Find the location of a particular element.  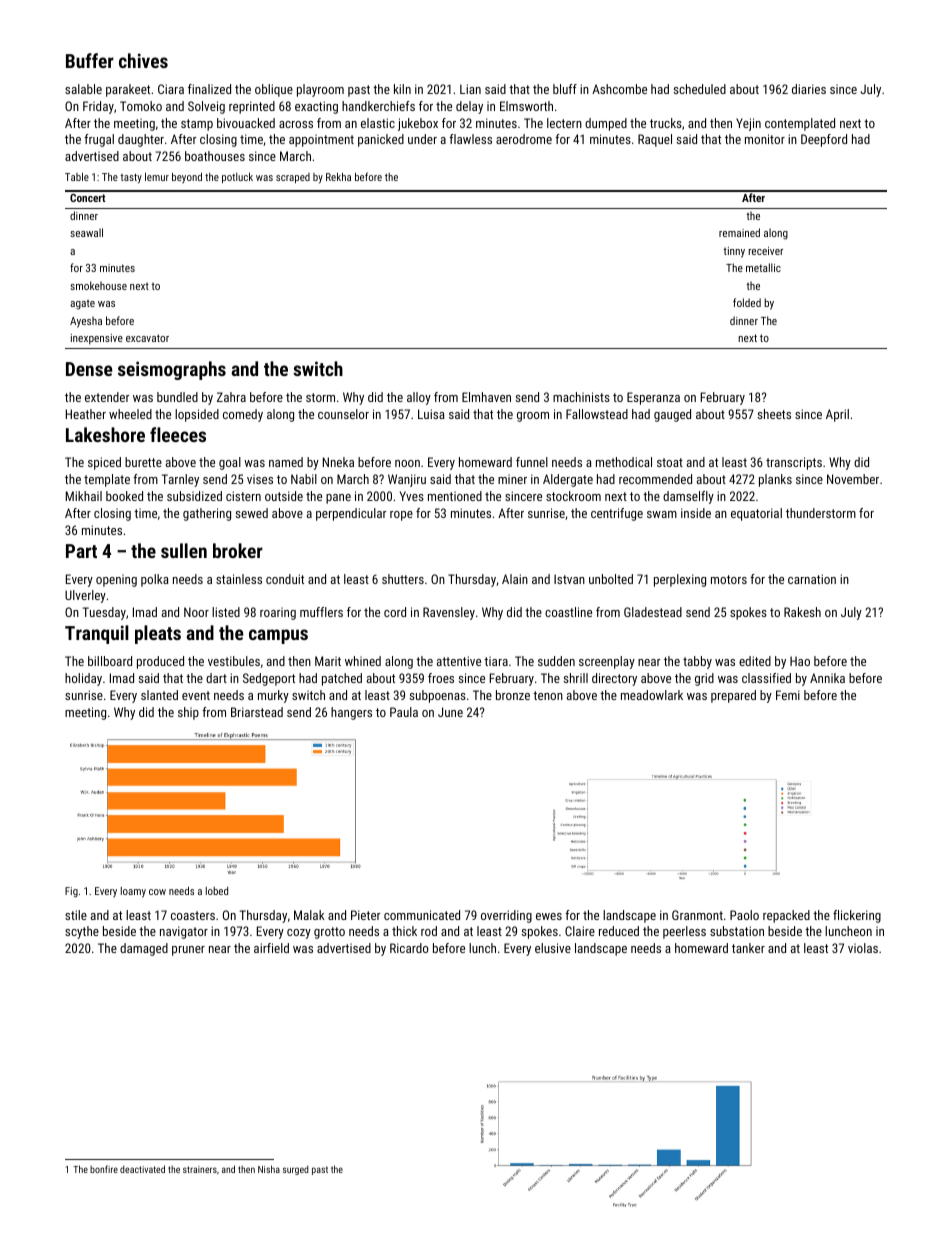

Alain is located at coordinates (515, 579).
